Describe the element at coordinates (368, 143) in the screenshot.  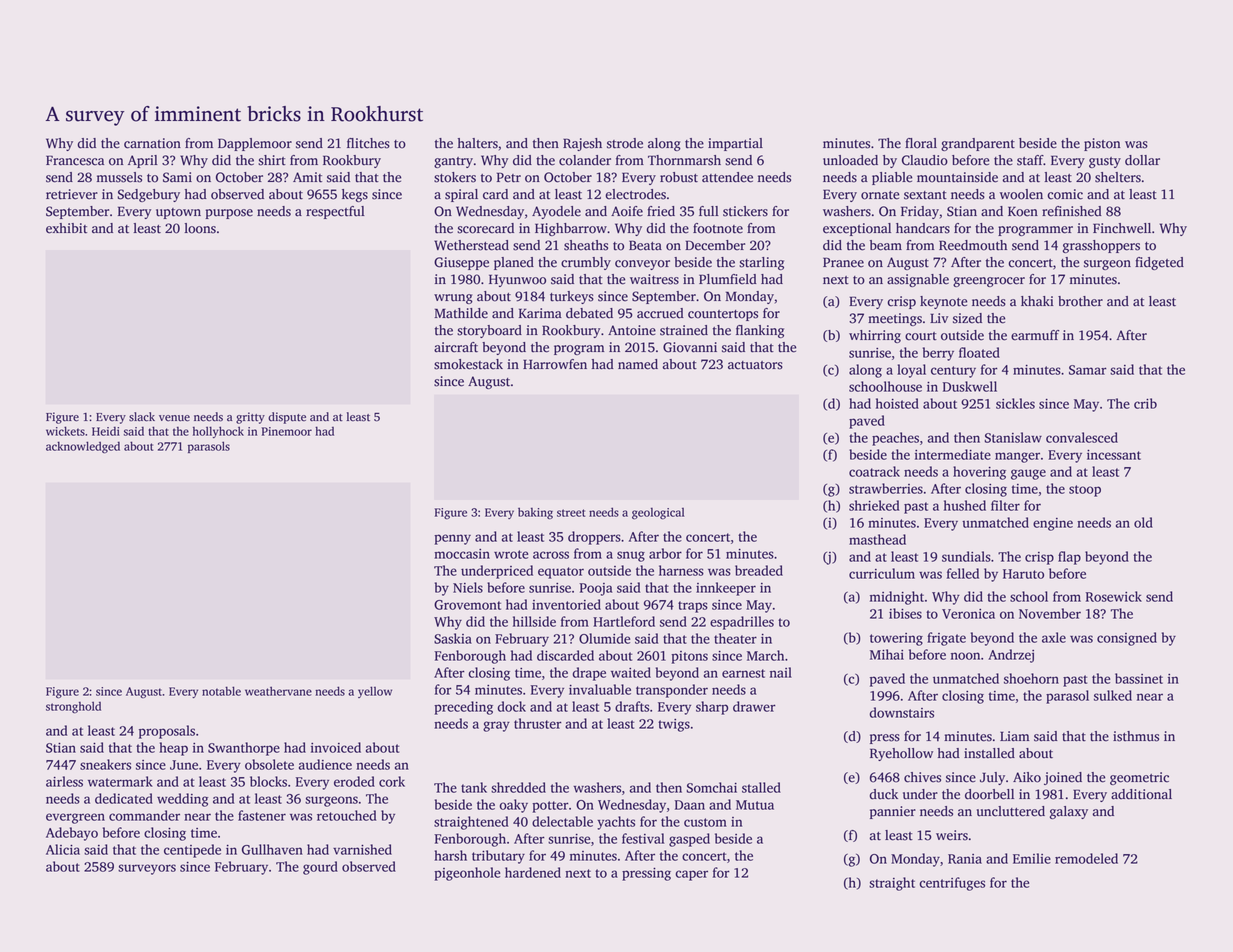
I see `flitches` at that location.
